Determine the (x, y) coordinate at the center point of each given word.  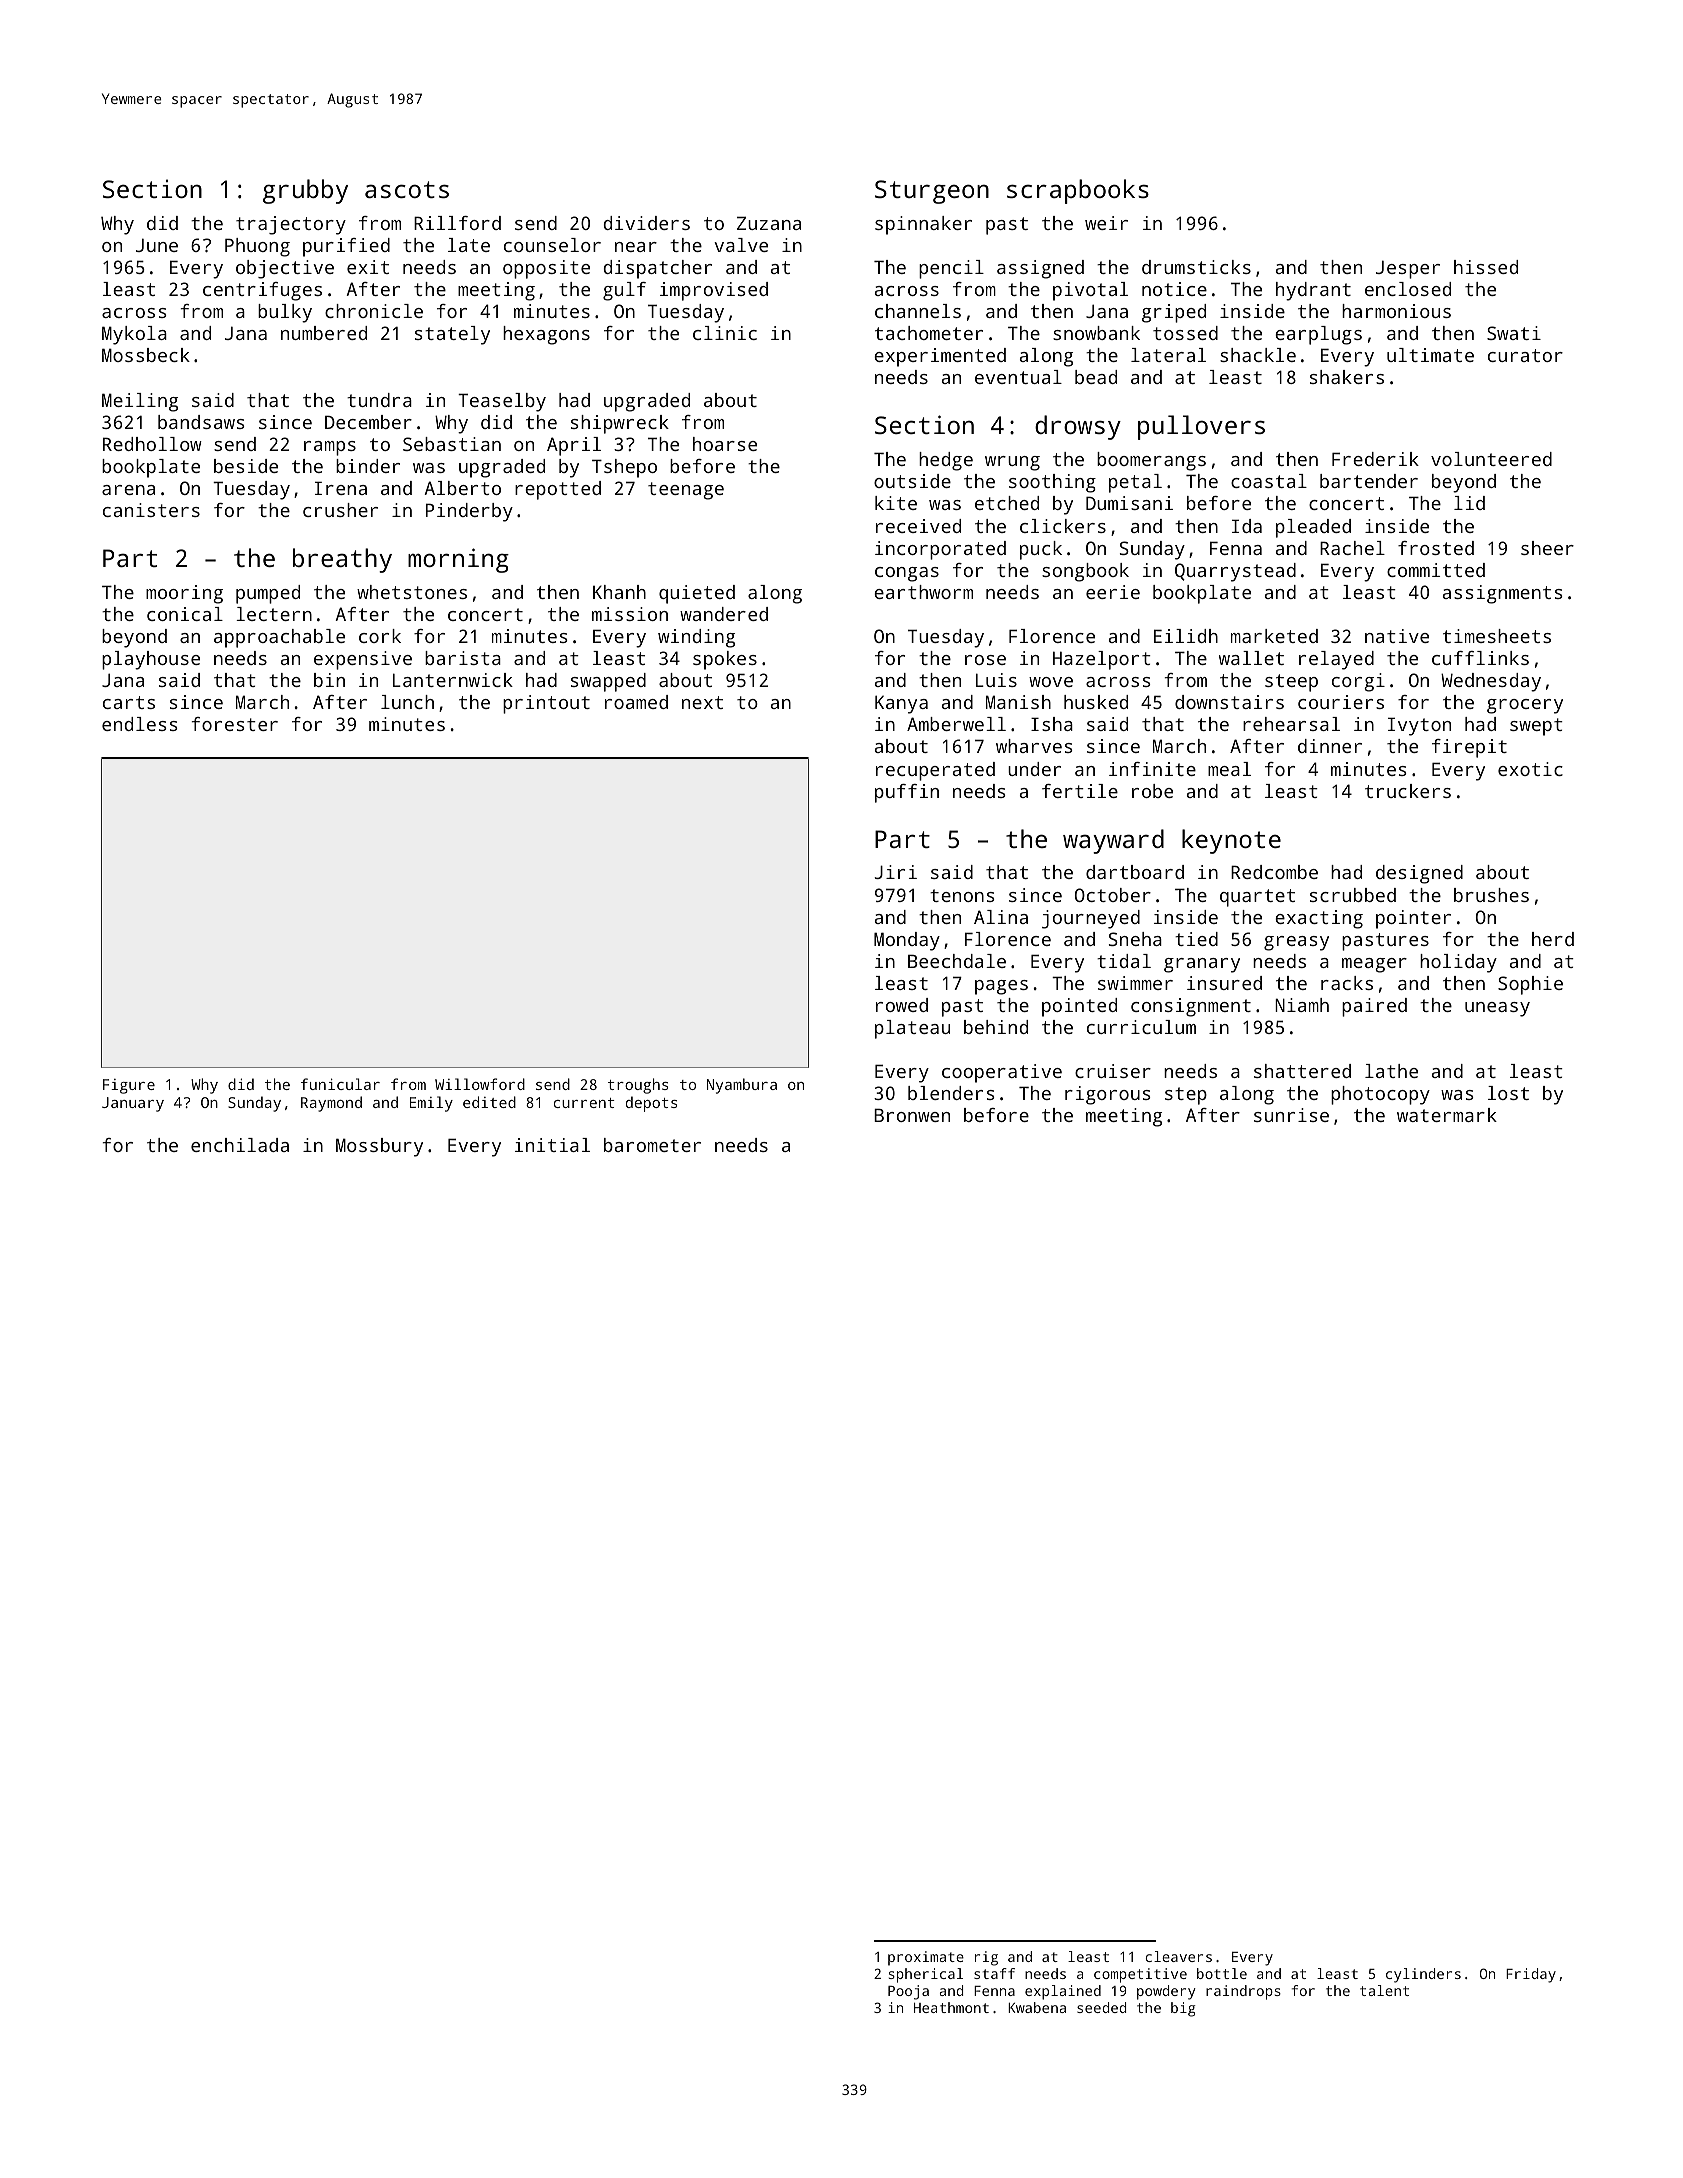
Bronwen (912, 1115)
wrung (1012, 463)
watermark (1447, 1115)
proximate (926, 1958)
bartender (1369, 481)
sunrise (1291, 1115)
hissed (1486, 267)
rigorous (1108, 1095)
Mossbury (379, 1147)
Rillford (457, 223)
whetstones (412, 592)
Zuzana (769, 223)
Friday (1531, 1975)
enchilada (240, 1145)
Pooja (908, 1992)
